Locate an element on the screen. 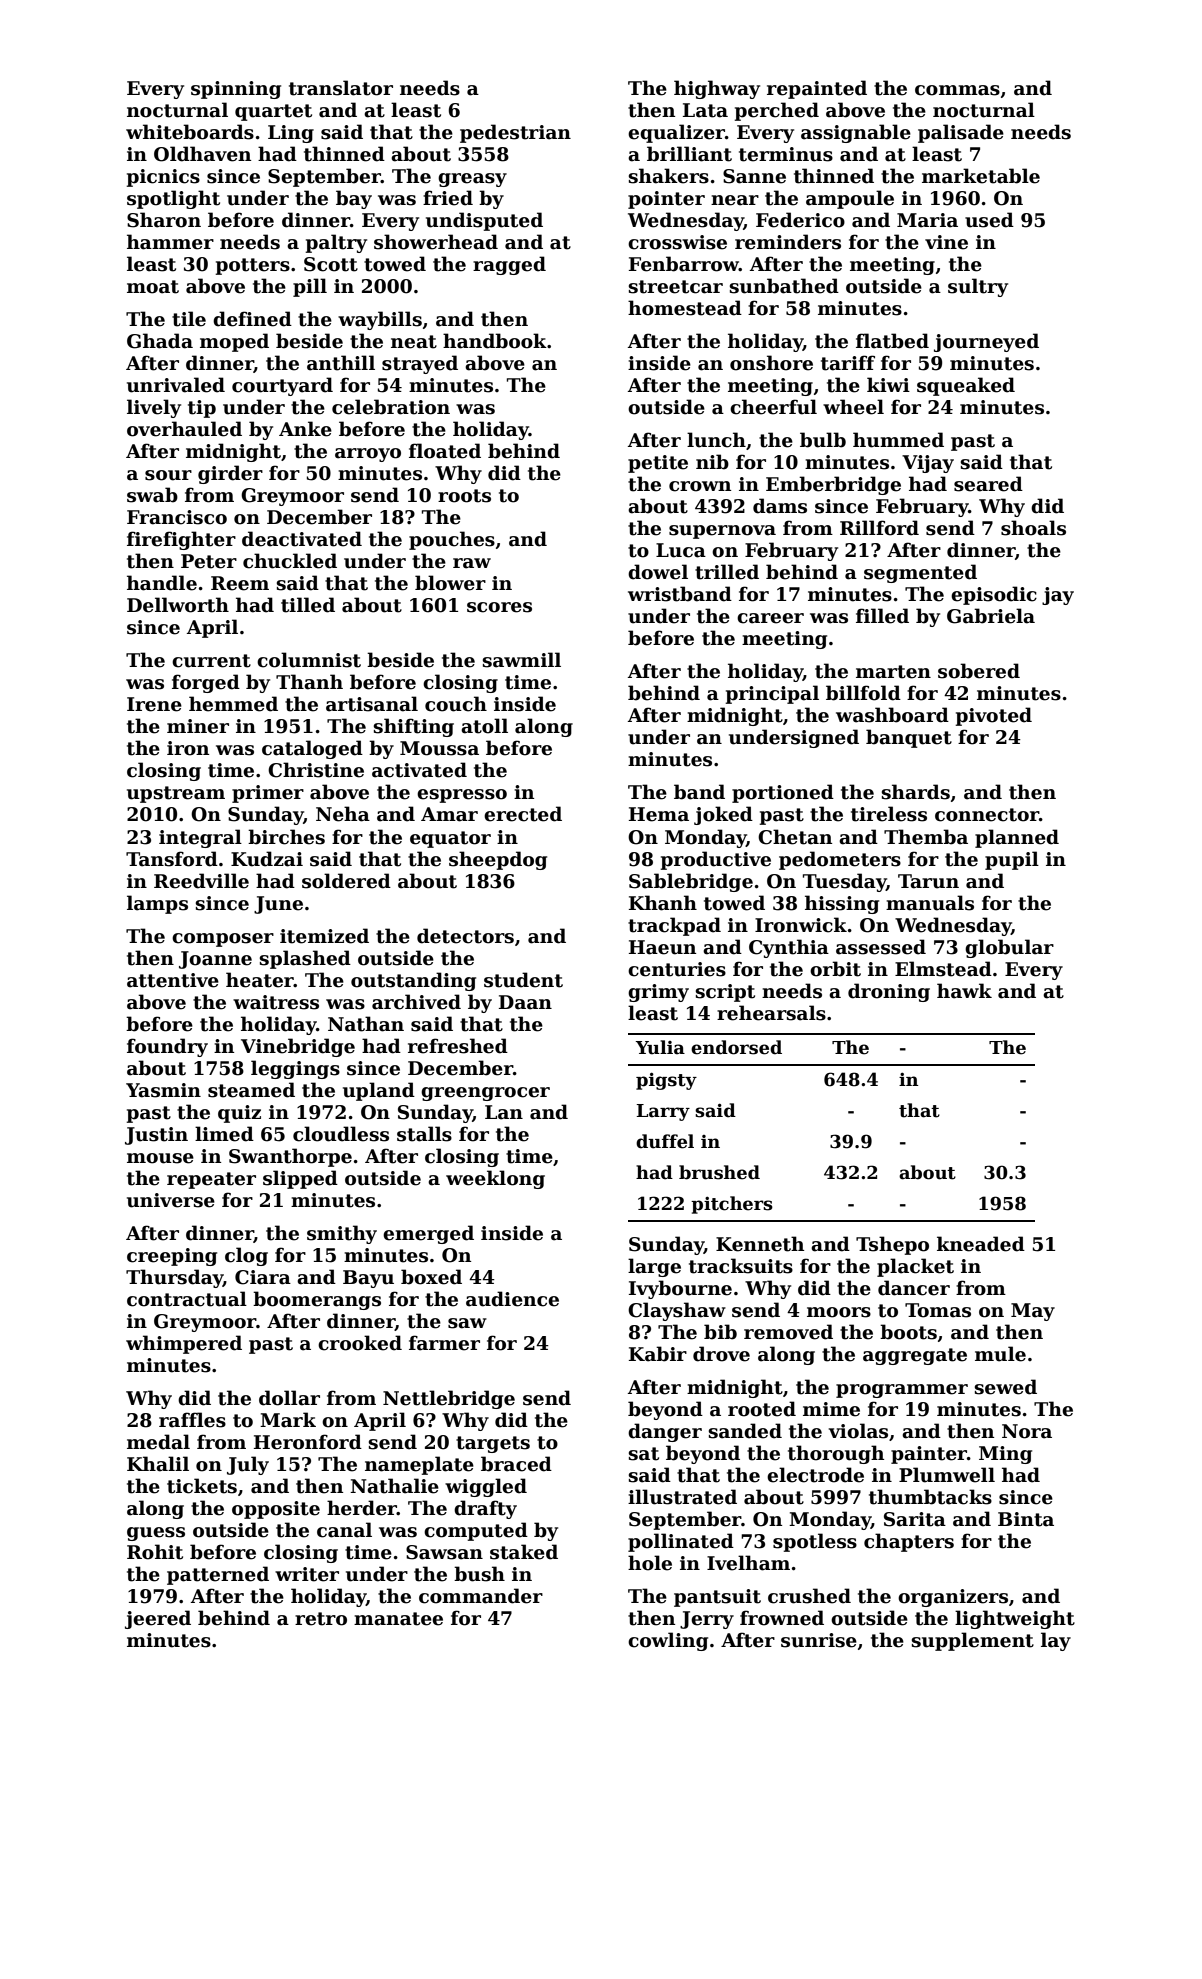 The width and height of the screenshot is (1202, 1979). petite is located at coordinates (658, 464).
